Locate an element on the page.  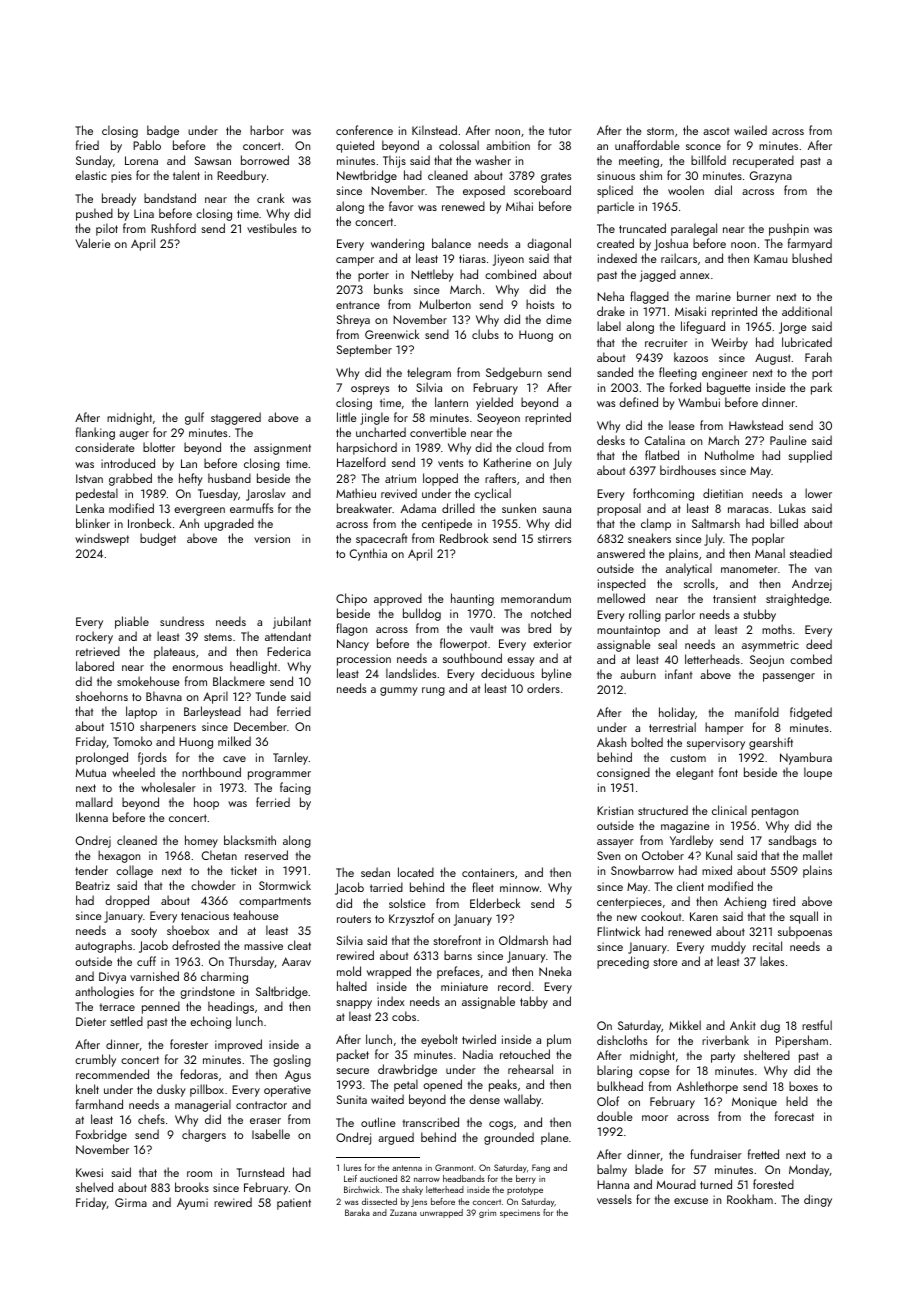
Pablo is located at coordinates (147, 145).
